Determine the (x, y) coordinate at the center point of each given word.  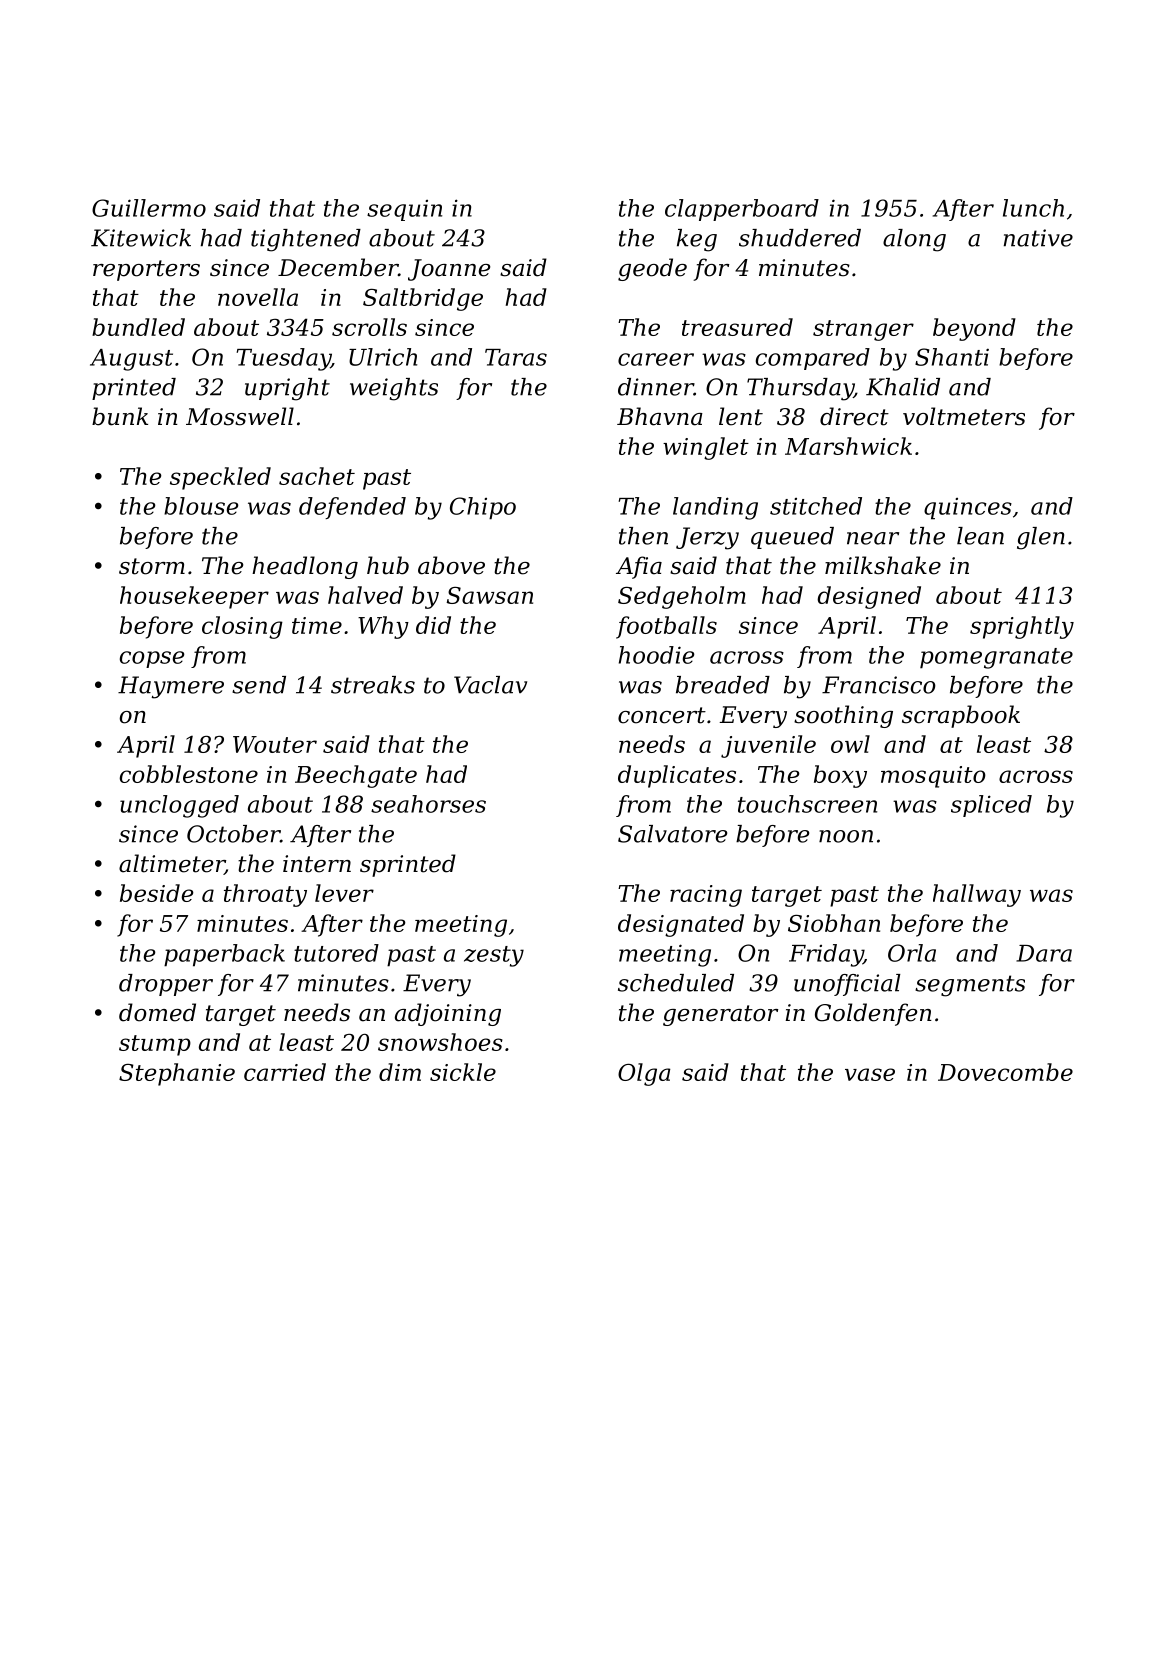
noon (846, 836)
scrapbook (961, 716)
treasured (737, 327)
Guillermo (149, 208)
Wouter (275, 744)
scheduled (676, 983)
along (914, 240)
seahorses (428, 804)
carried (285, 1072)
